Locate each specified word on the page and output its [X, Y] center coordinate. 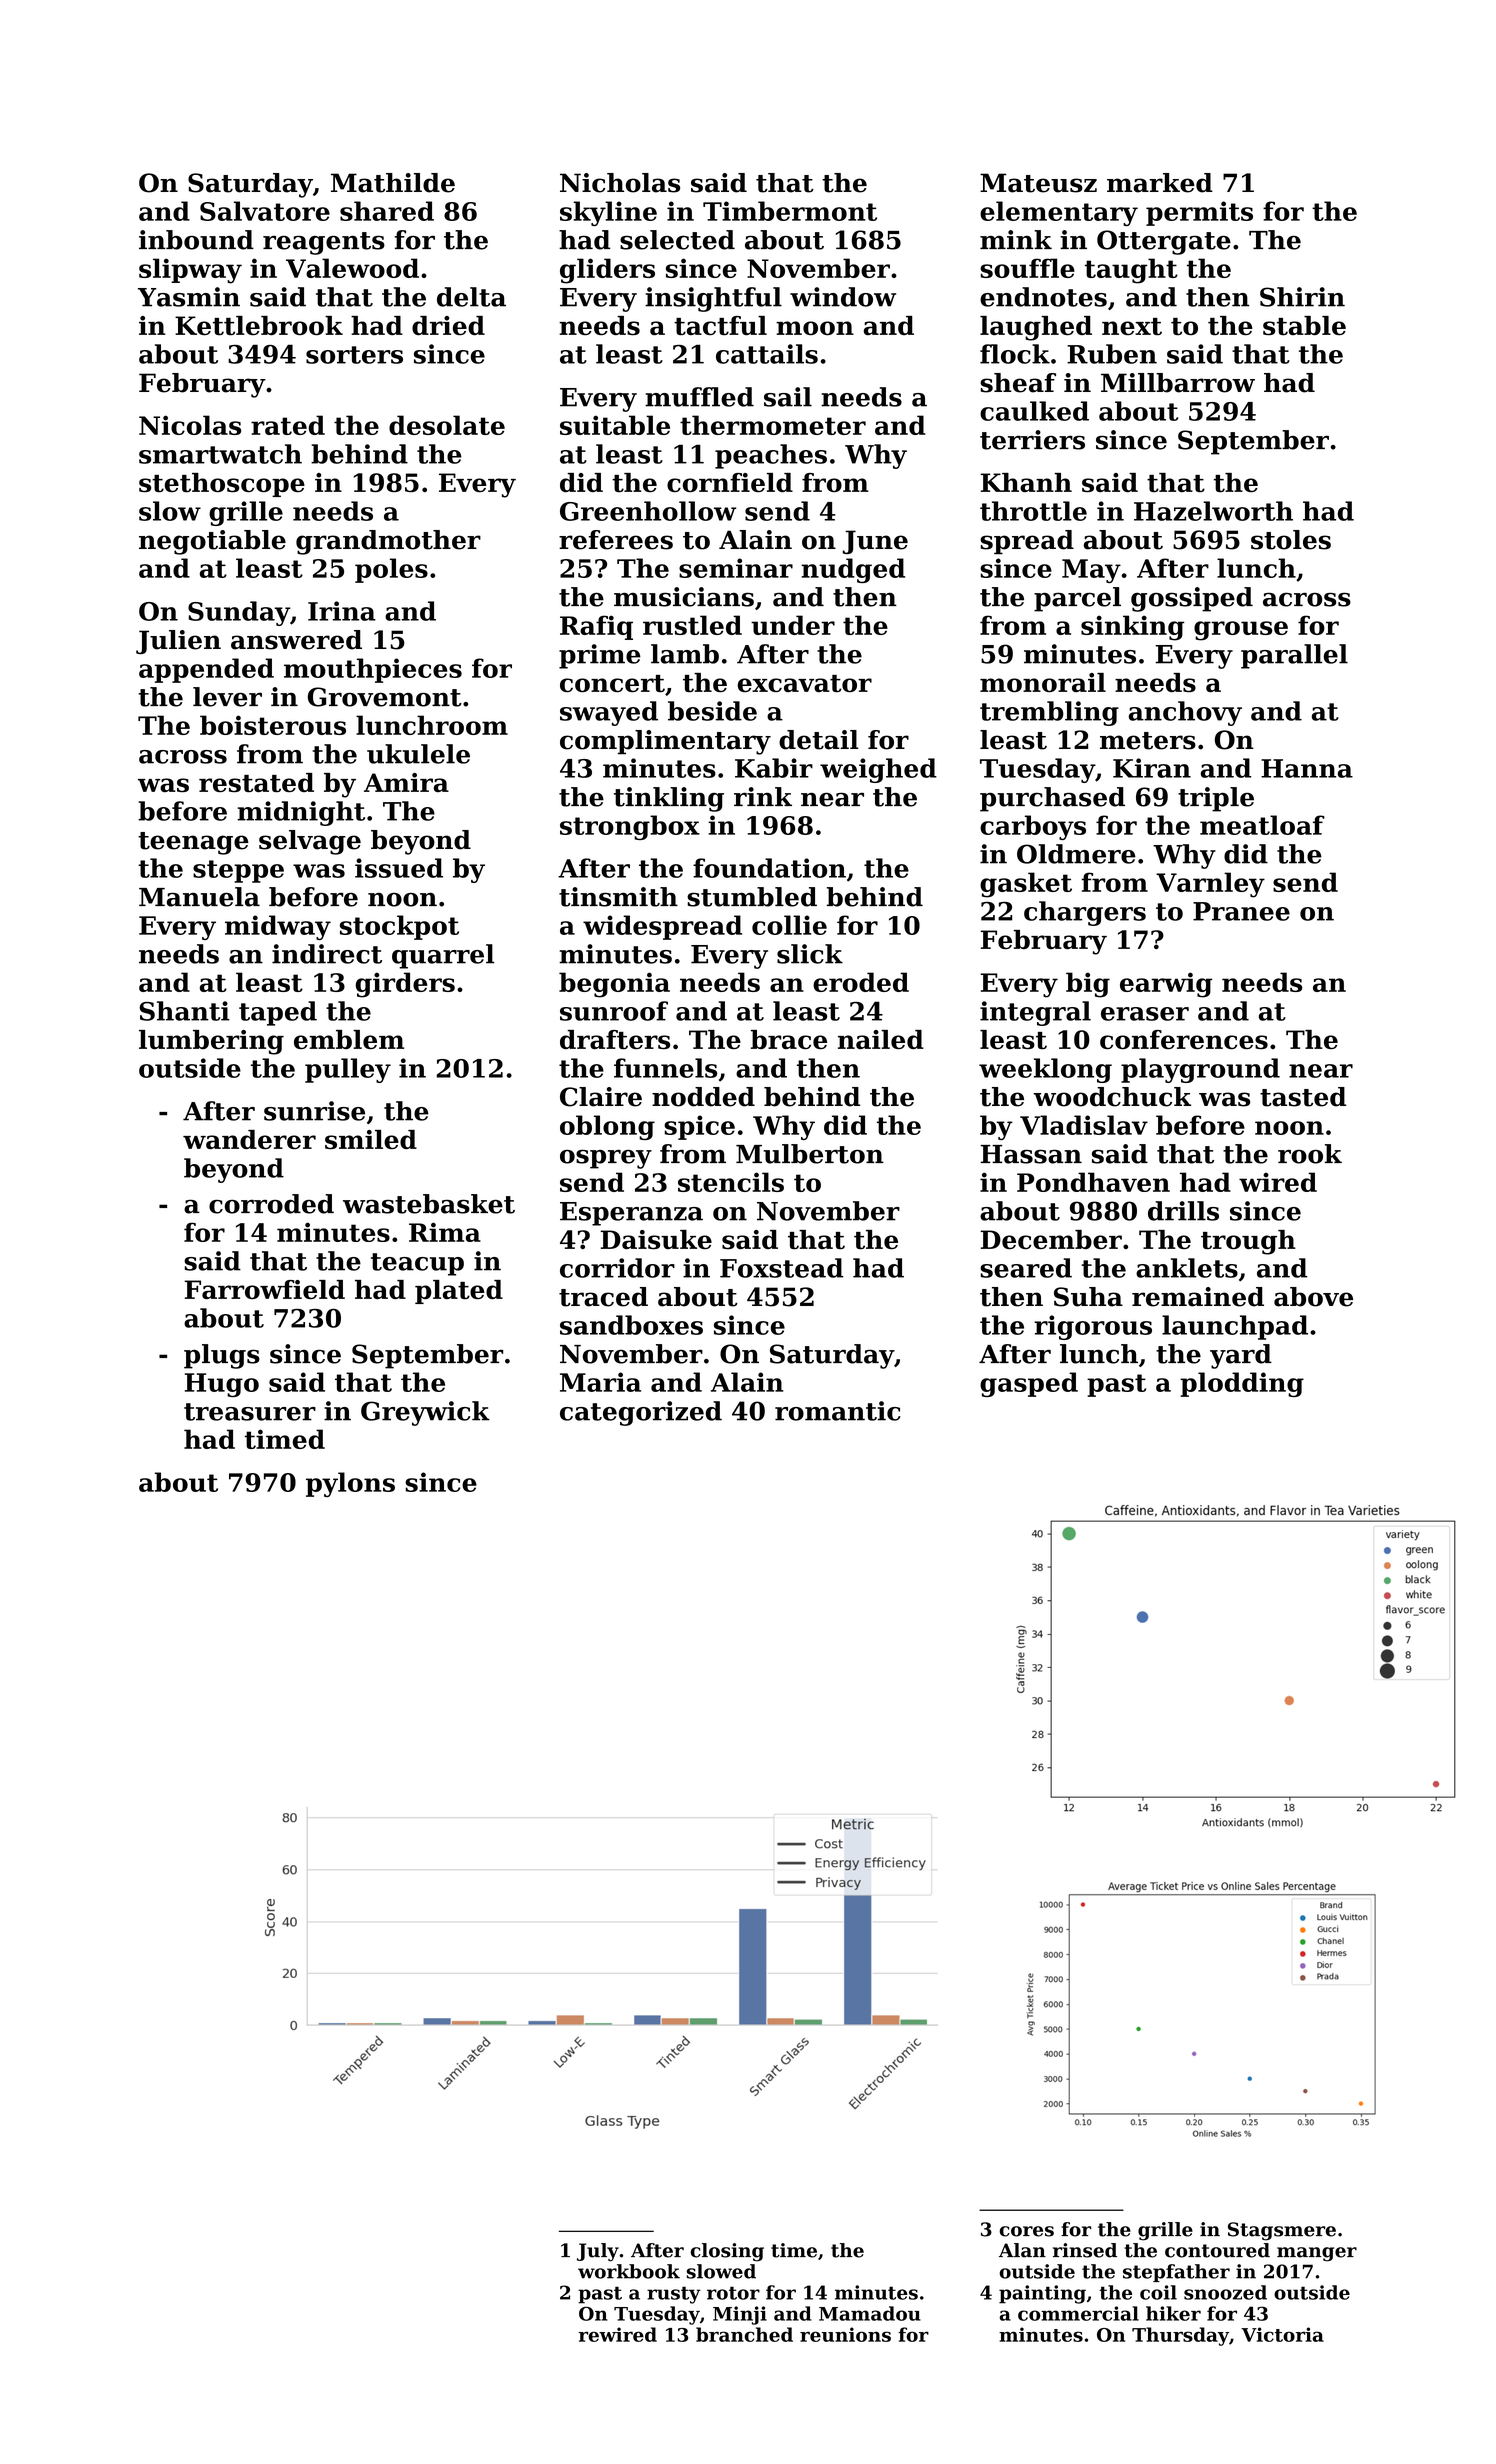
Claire [601, 1097]
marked [1160, 183]
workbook [629, 2271]
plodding [1242, 1384]
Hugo [222, 1385]
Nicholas [620, 183]
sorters [354, 355]
